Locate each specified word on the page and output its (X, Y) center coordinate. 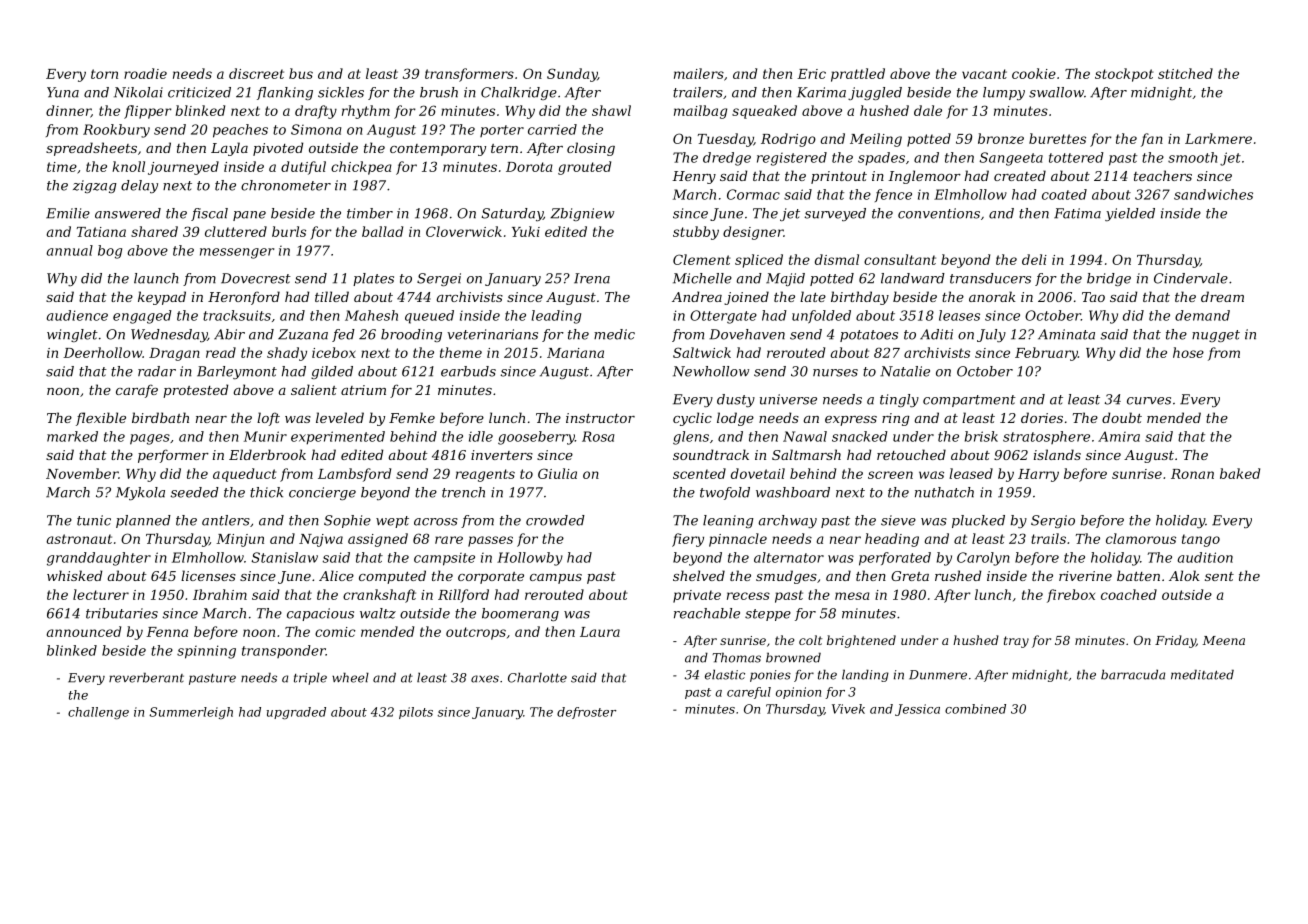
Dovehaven (747, 334)
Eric (811, 74)
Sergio (1053, 521)
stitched (1185, 73)
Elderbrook (267, 454)
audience (77, 315)
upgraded (296, 713)
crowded (555, 520)
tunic (94, 520)
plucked (978, 521)
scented (699, 473)
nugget (1216, 336)
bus (301, 73)
